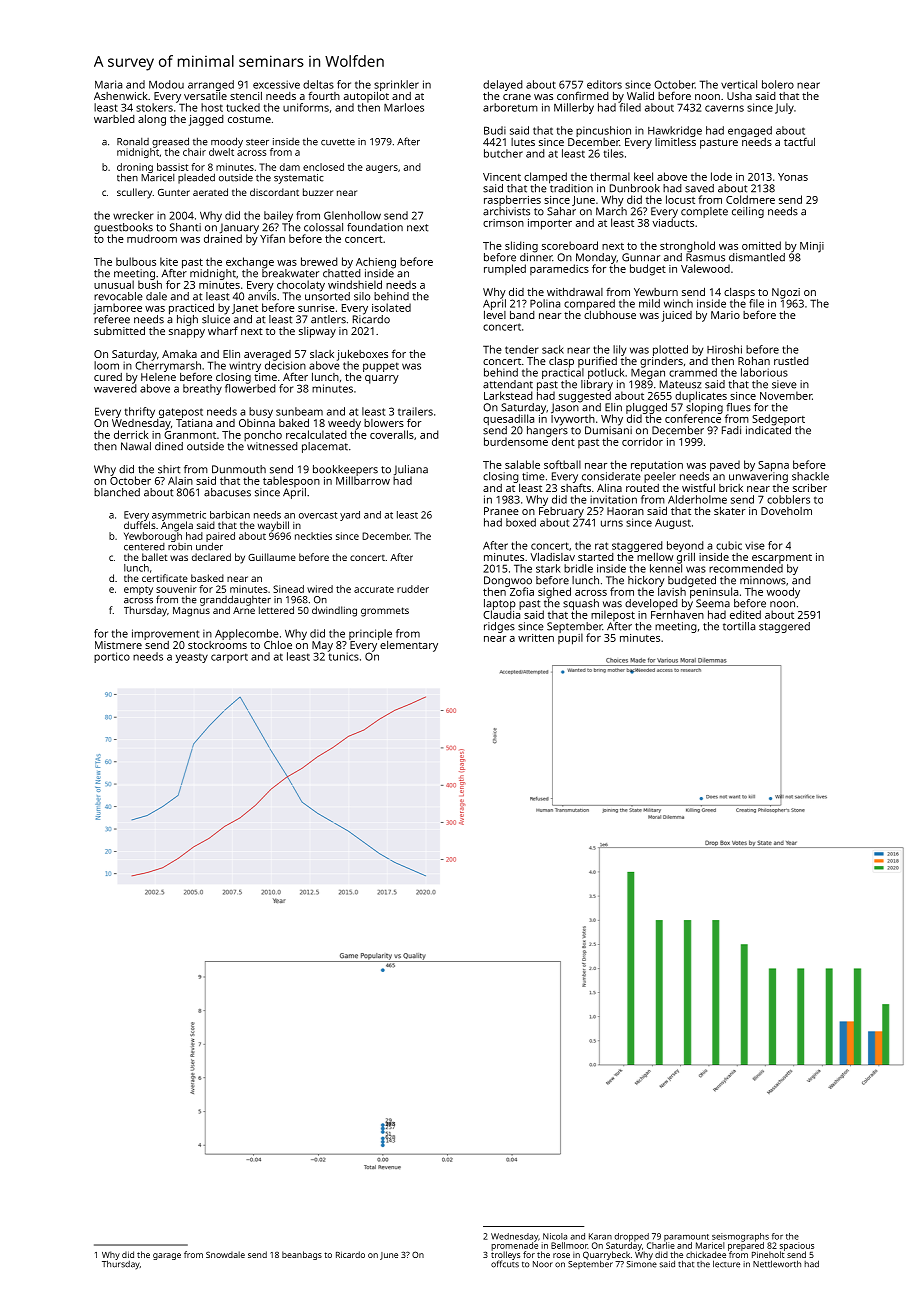 The height and width of the document is (1308, 924). What do you see at coordinates (230, 515) in the document?
I see `barbican` at bounding box center [230, 515].
